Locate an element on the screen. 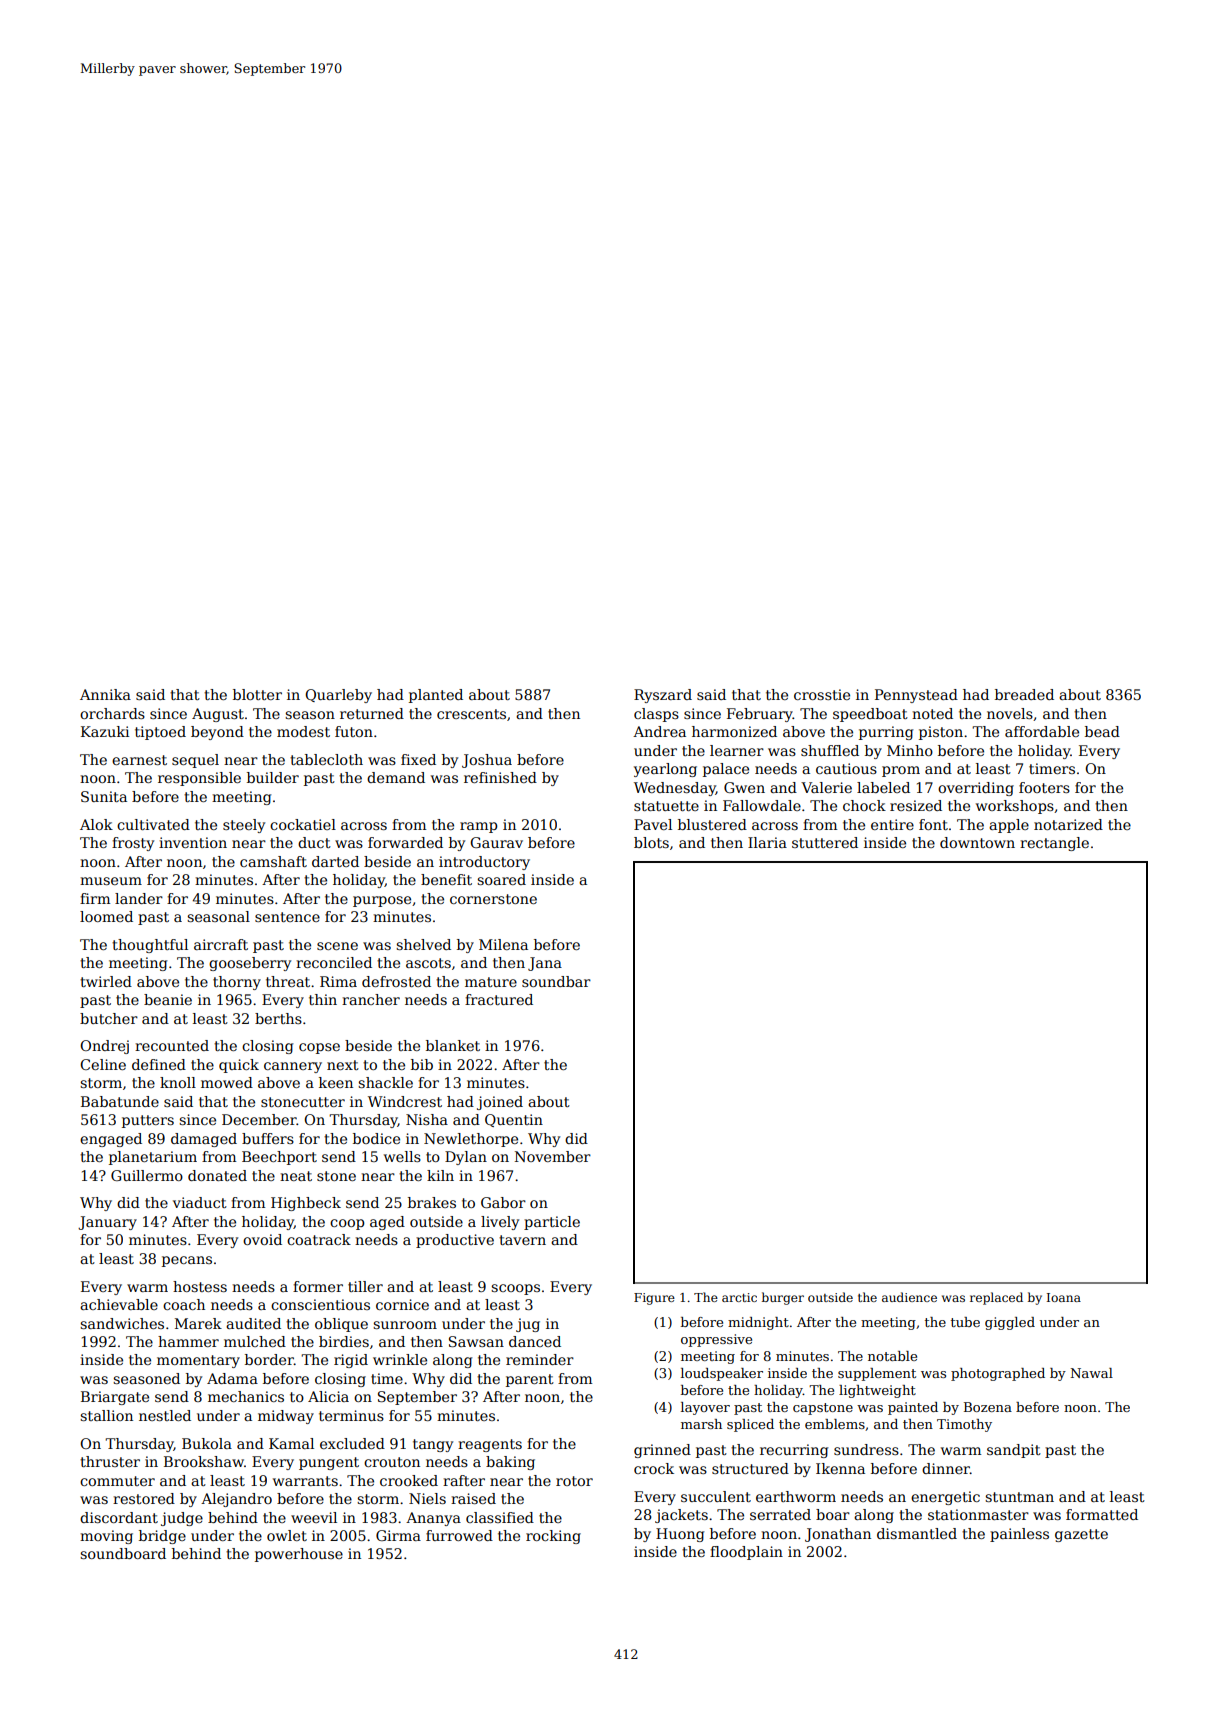 The image size is (1228, 1736). refinished is located at coordinates (500, 777).
